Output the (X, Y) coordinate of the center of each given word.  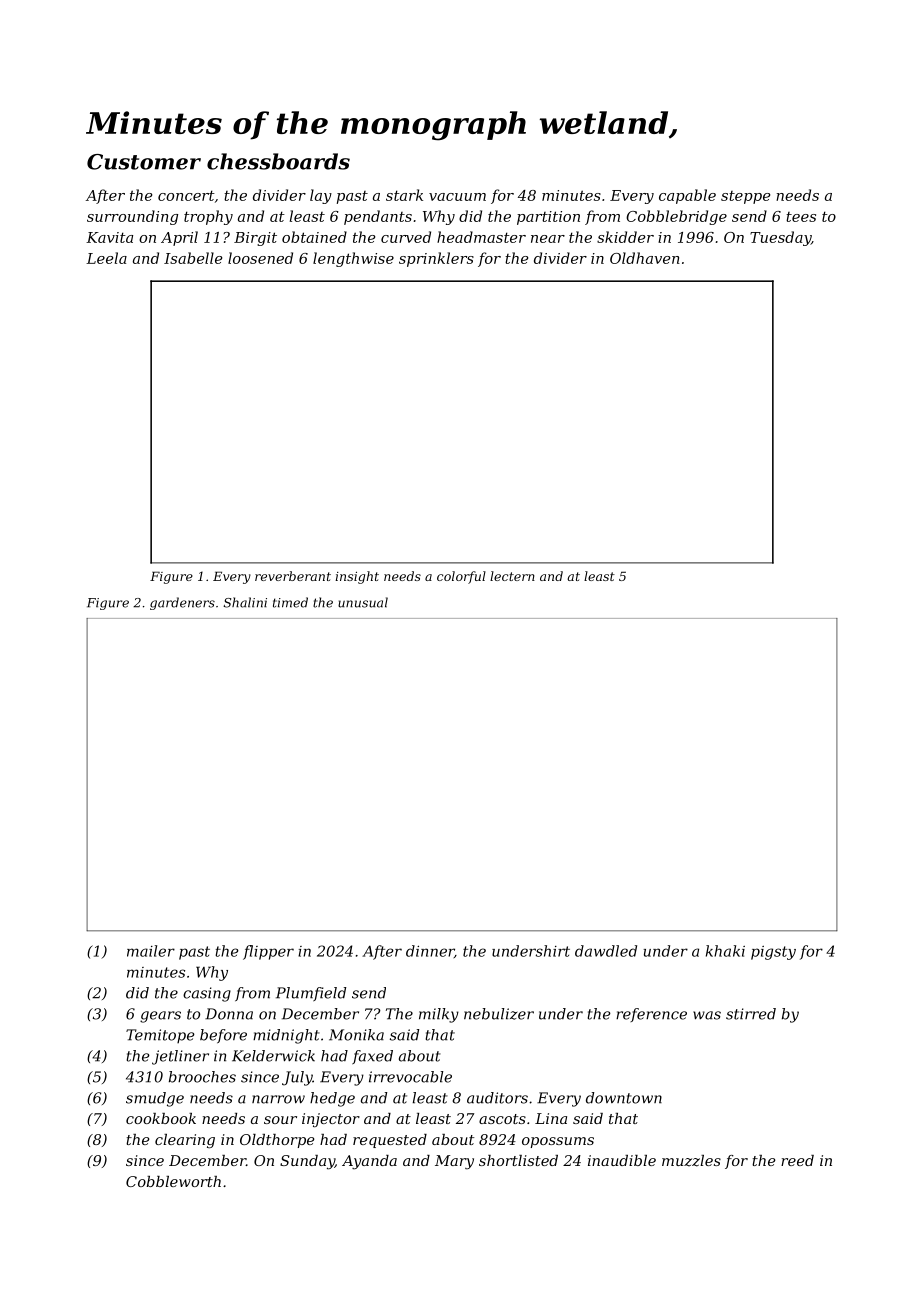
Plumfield (311, 994)
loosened (260, 258)
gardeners (182, 603)
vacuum (457, 197)
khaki (725, 951)
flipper (268, 952)
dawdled (606, 951)
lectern (512, 576)
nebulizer (499, 1014)
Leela (106, 258)
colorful (461, 577)
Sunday (307, 1162)
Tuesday (780, 238)
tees (801, 217)
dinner (430, 951)
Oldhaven (645, 258)
